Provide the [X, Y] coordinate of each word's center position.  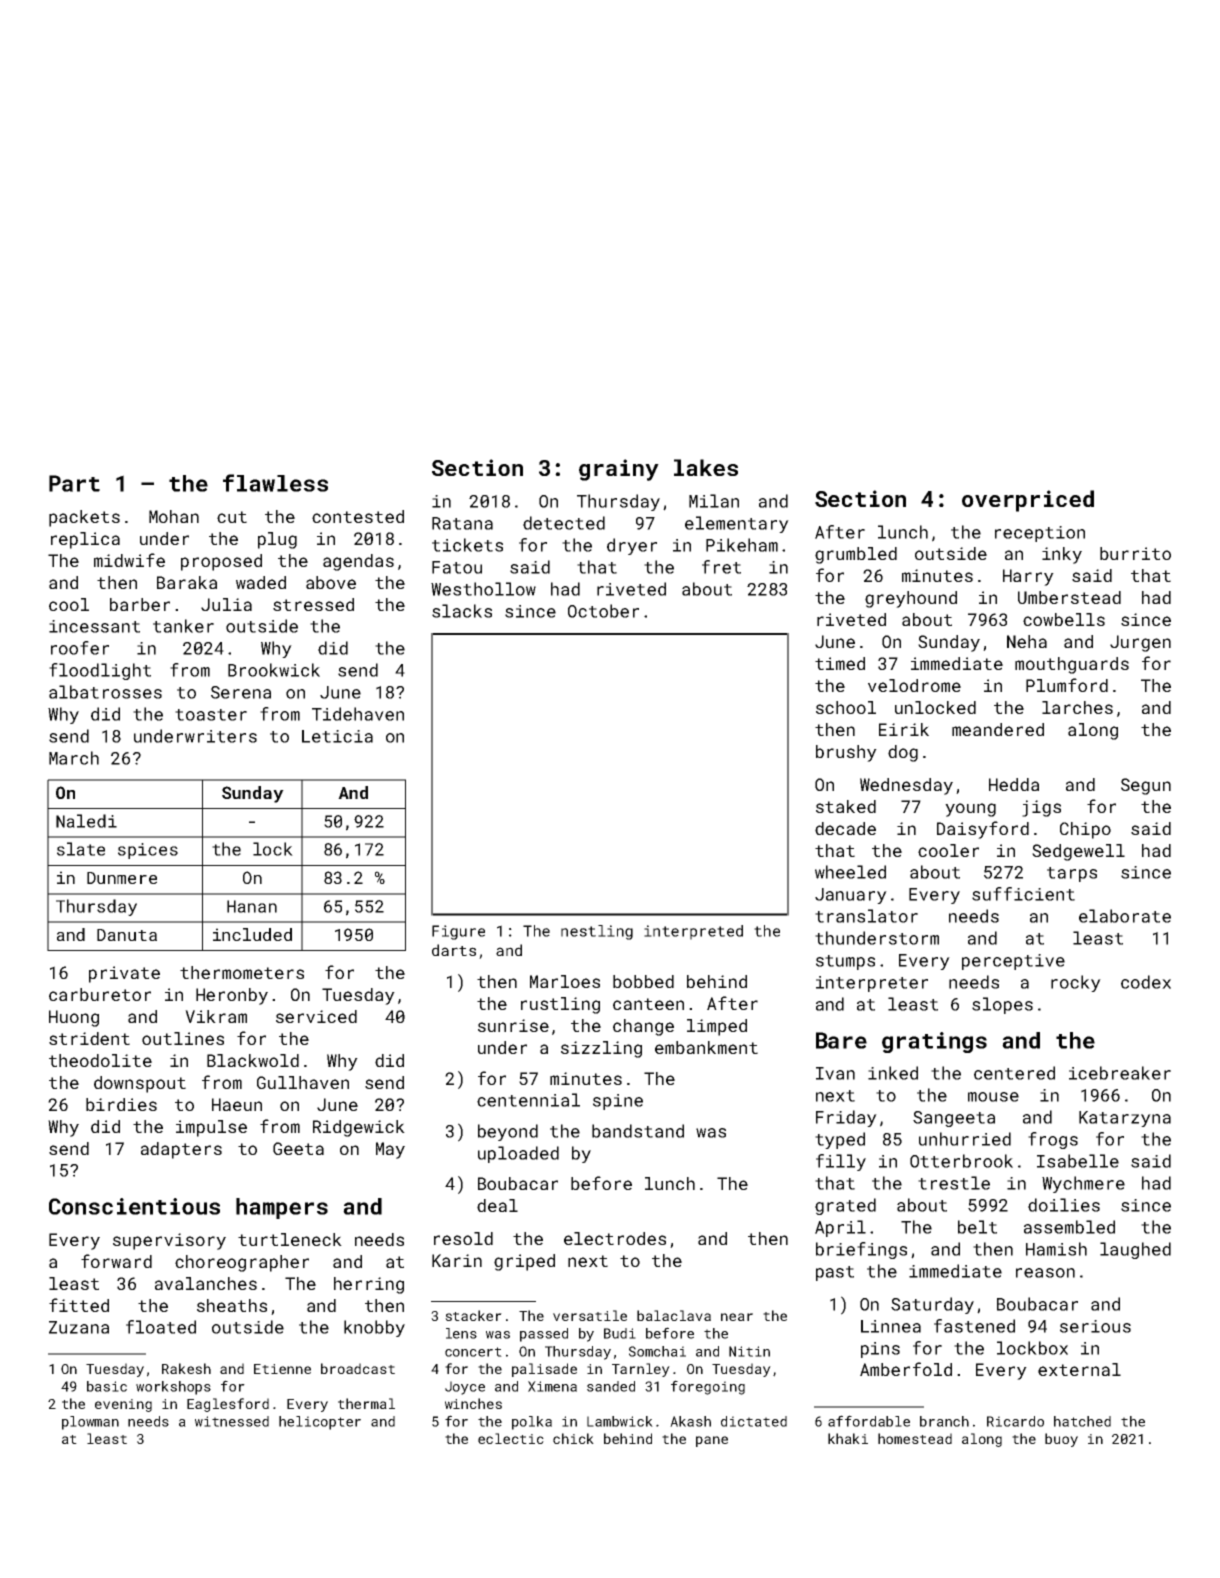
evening [123, 1405]
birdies [121, 1104]
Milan [714, 501]
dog [903, 753]
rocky [1076, 983]
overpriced [1028, 501]
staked [846, 806]
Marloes [565, 981]
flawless [275, 483]
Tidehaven [358, 714]
